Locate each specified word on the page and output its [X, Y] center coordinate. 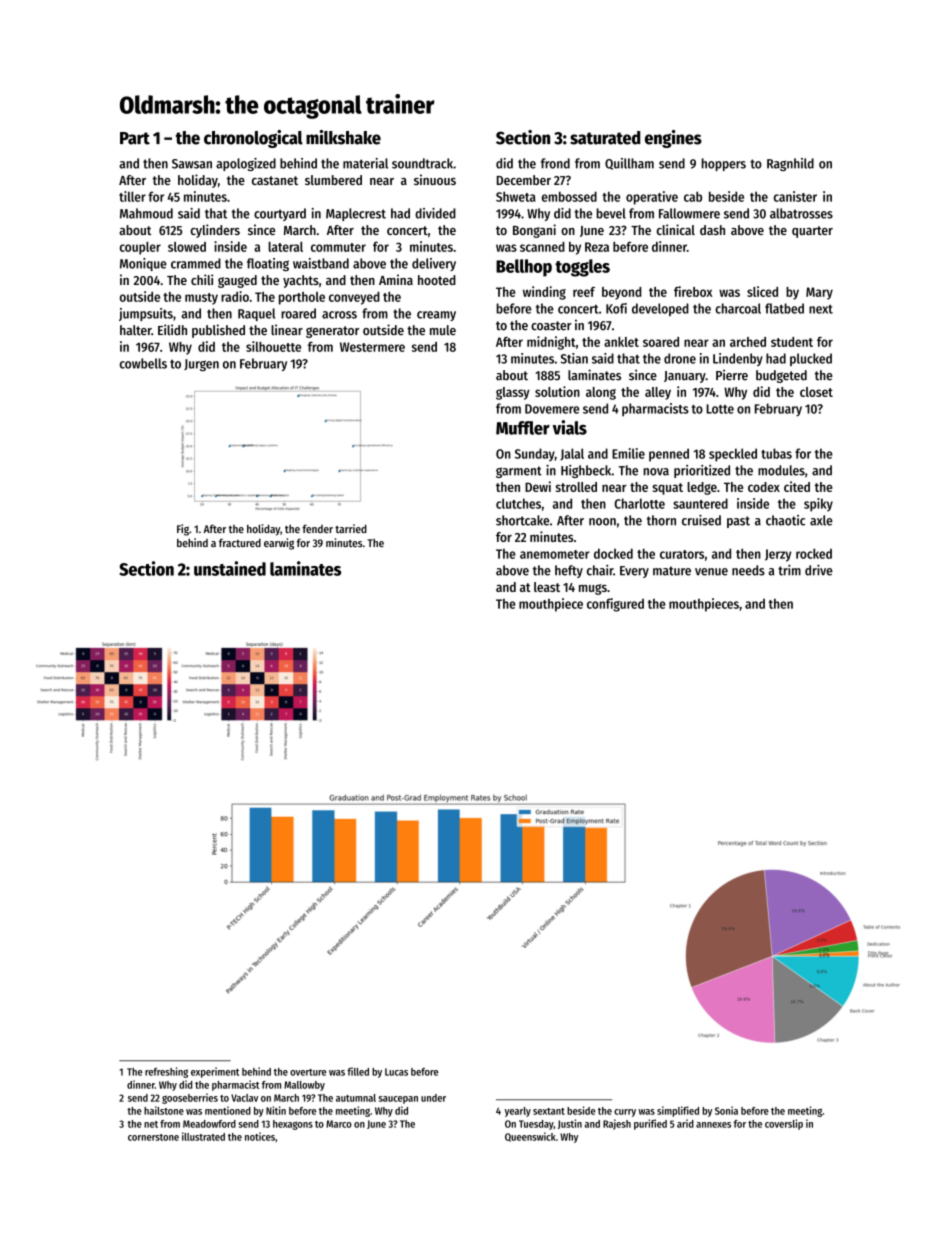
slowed [187, 247]
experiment [215, 1072]
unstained [230, 568]
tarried [351, 528]
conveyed [354, 298]
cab [693, 196]
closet [816, 392]
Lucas [396, 1072]
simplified [678, 1111]
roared [298, 313]
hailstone [164, 1110]
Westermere [372, 347]
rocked [814, 553]
